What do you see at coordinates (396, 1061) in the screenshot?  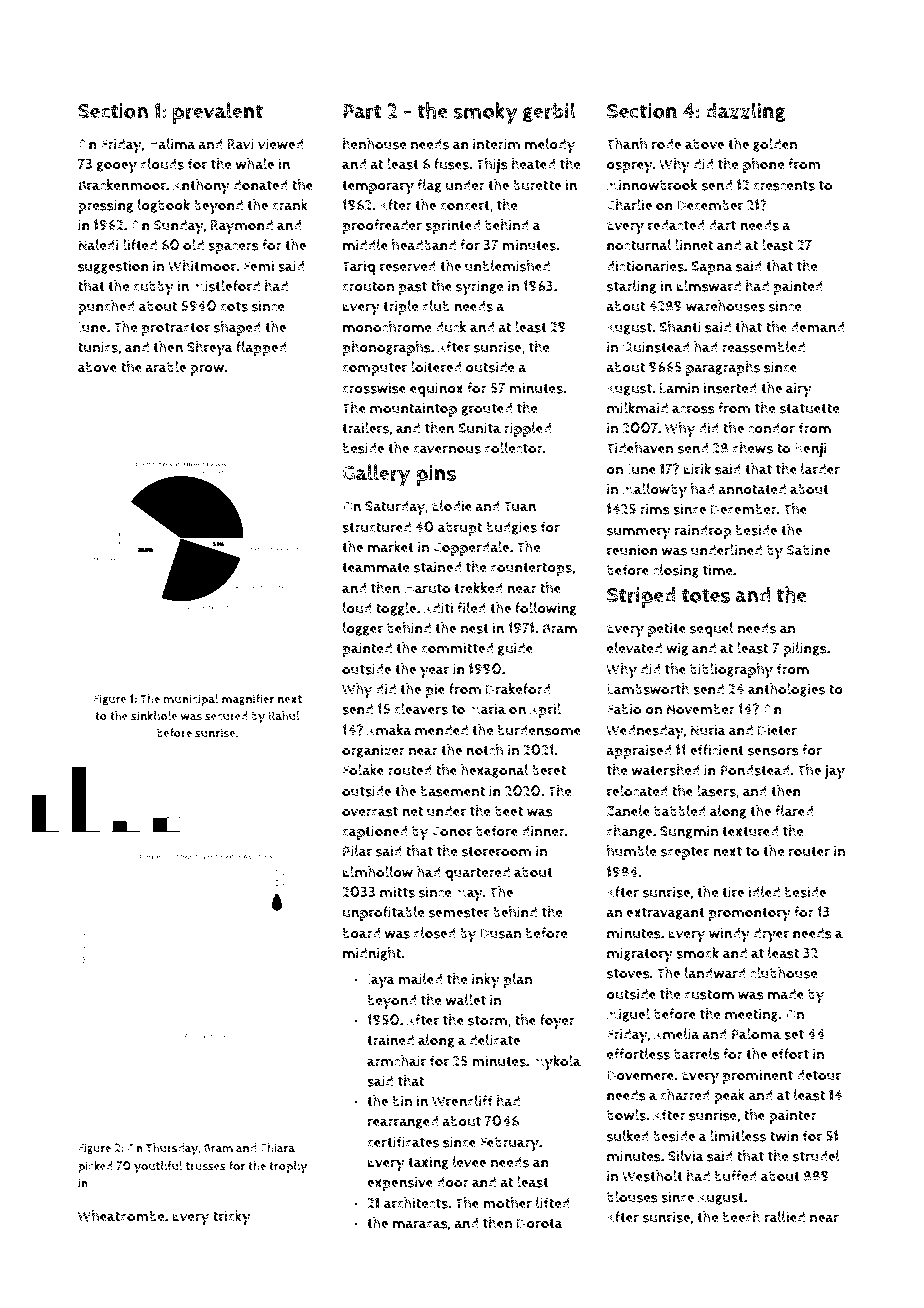 I see `armchair` at bounding box center [396, 1061].
